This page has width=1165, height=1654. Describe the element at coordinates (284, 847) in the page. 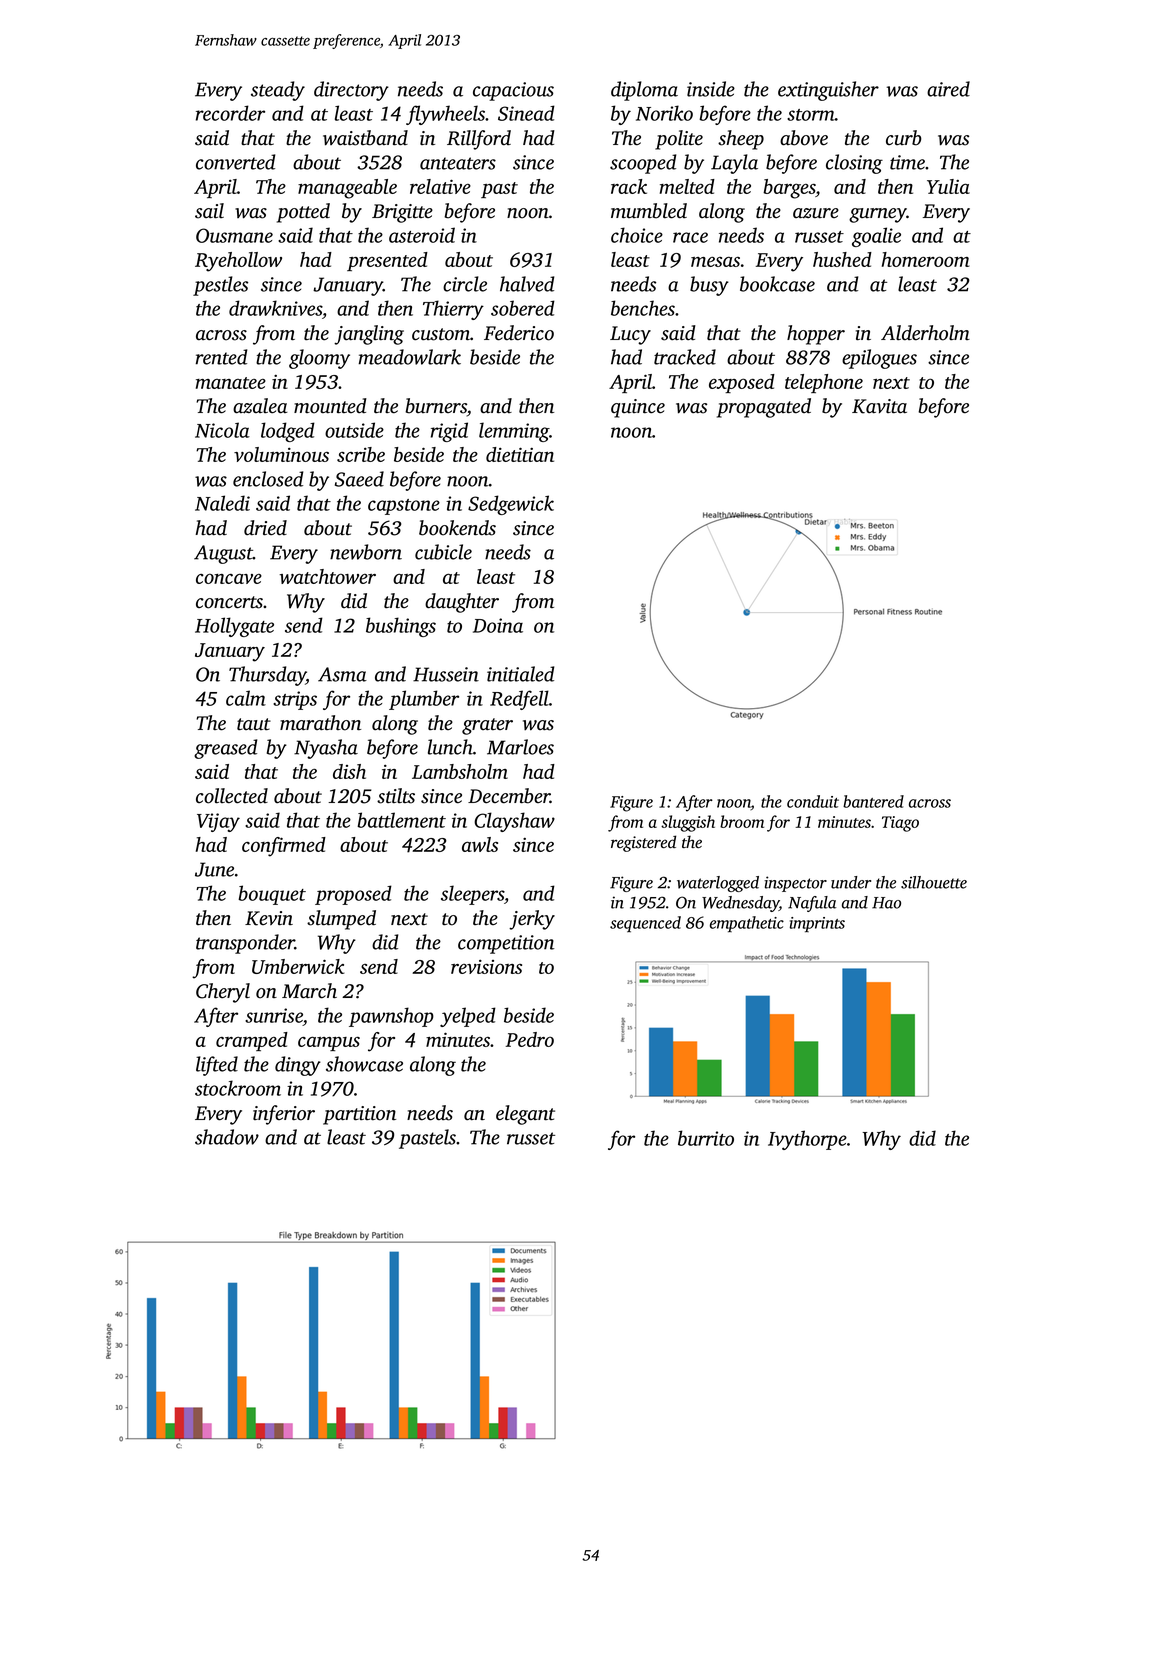

I see `confirmed` at that location.
